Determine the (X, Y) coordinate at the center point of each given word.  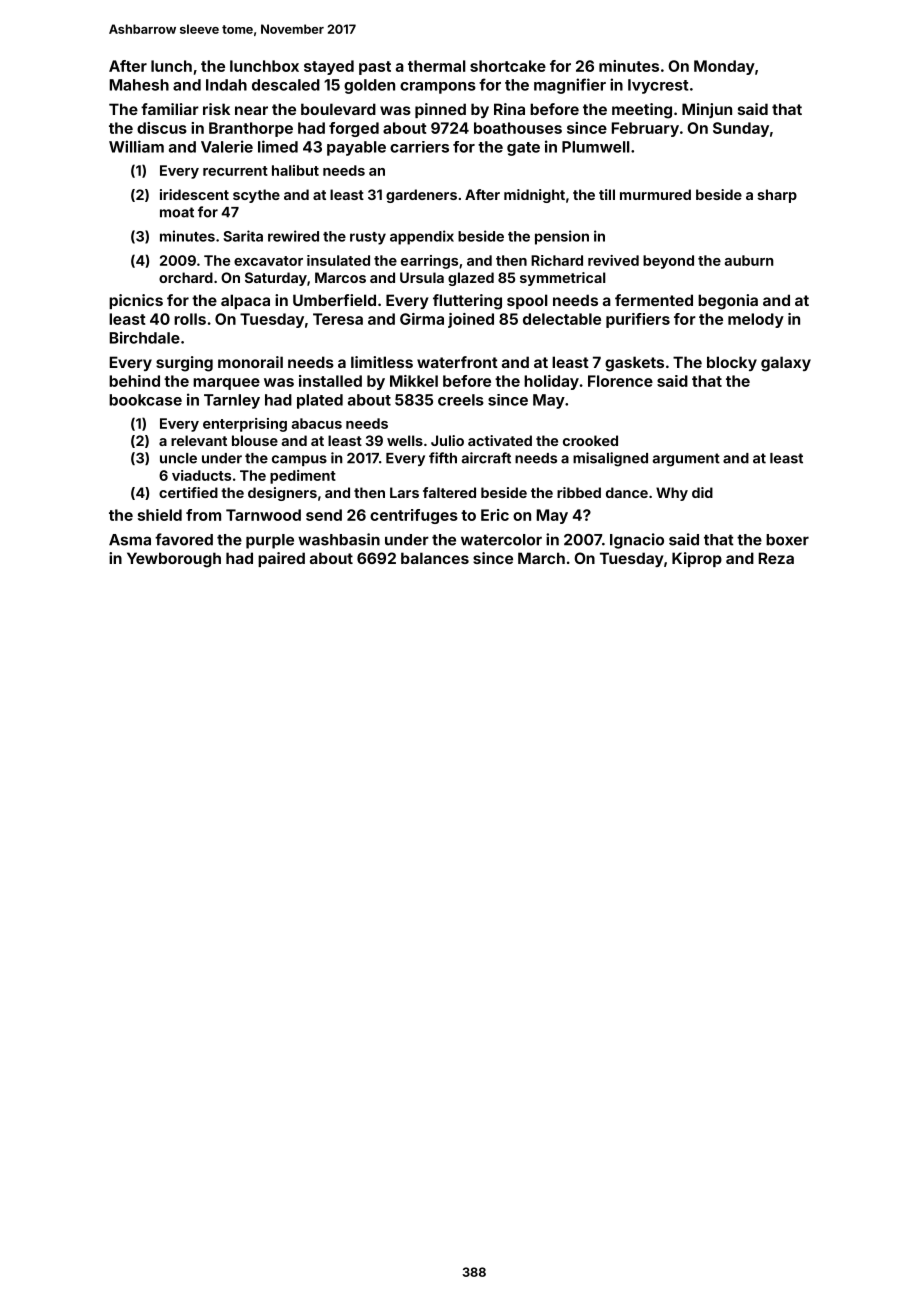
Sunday (741, 129)
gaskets (634, 364)
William (136, 146)
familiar (170, 109)
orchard (186, 277)
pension (562, 237)
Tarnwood (263, 515)
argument (686, 460)
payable (356, 148)
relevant (199, 440)
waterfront (457, 362)
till (607, 194)
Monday (724, 67)
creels (461, 400)
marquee (226, 384)
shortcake (508, 66)
